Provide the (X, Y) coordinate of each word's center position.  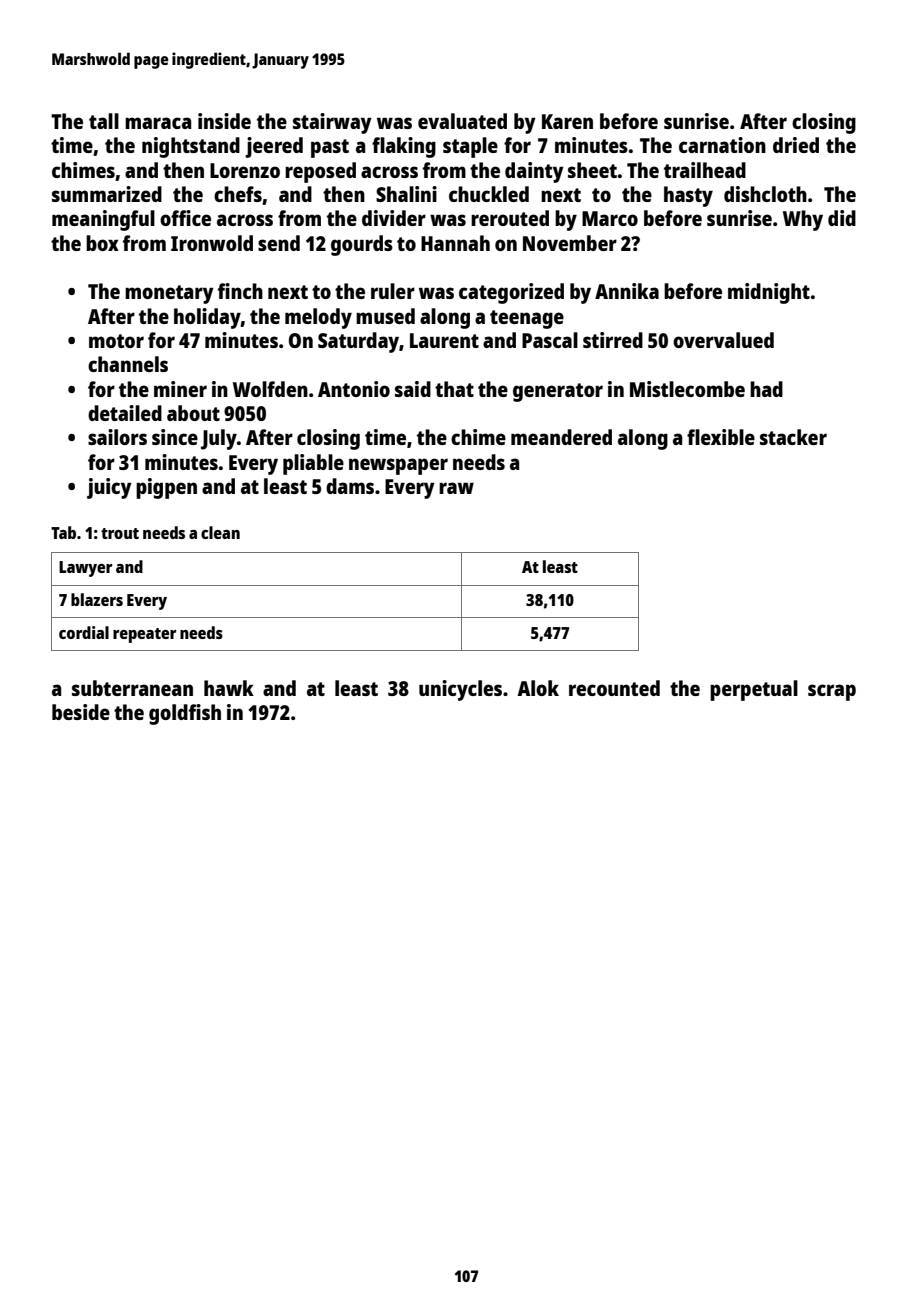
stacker (793, 437)
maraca (158, 123)
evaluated (462, 121)
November (570, 243)
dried (796, 145)
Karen (567, 121)
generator (558, 392)
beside (81, 712)
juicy (109, 488)
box (102, 243)
